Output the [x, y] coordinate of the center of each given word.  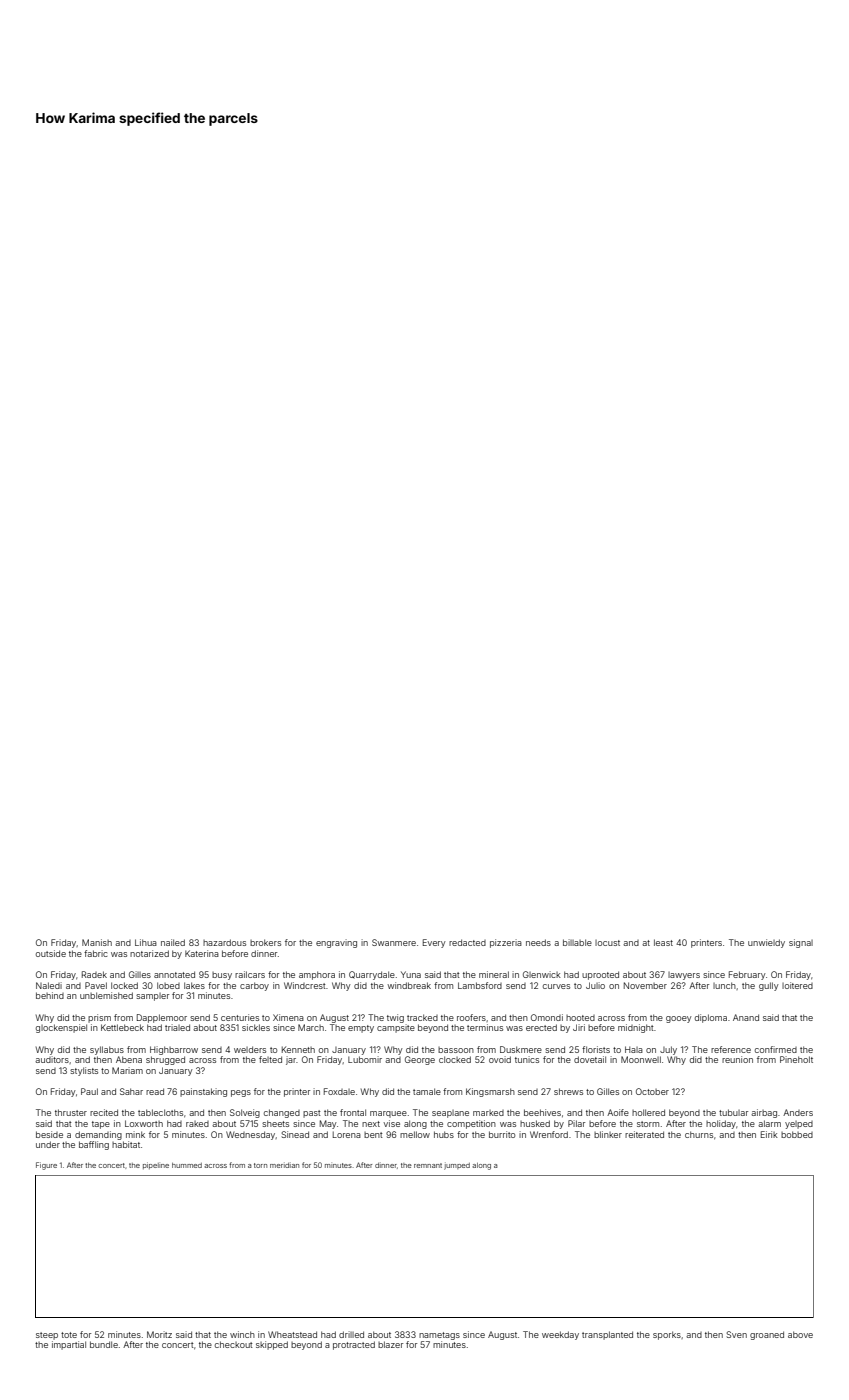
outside [51, 953]
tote [69, 1335]
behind [50, 995]
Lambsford [480, 985]
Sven [736, 1334]
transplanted [607, 1335]
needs [538, 942]
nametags [439, 1336]
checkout [234, 1344]
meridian [284, 1165]
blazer [390, 1344]
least [663, 942]
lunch [724, 985]
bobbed [797, 1134]
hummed [187, 1165]
